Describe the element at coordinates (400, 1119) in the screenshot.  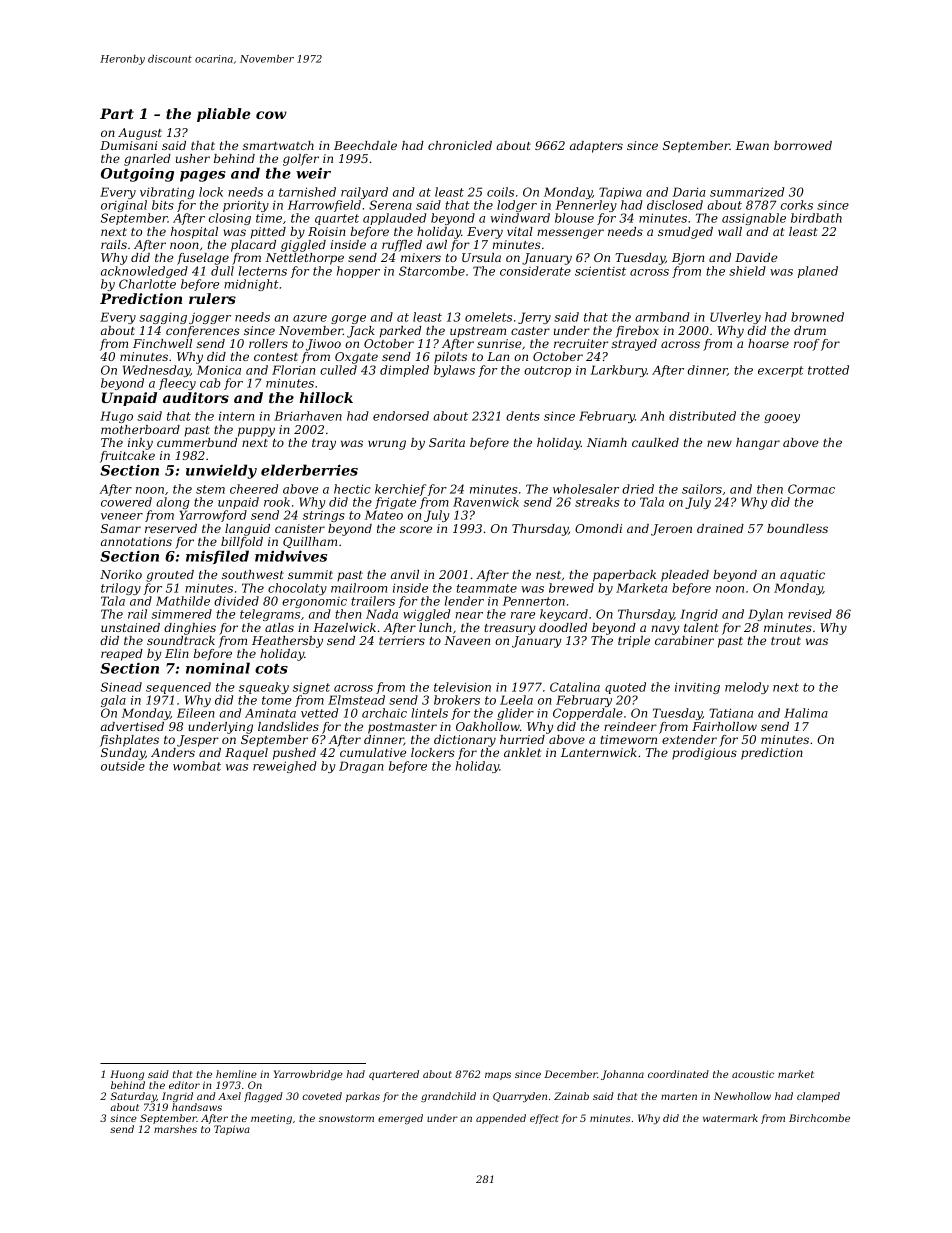
I see `emerged` at that location.
